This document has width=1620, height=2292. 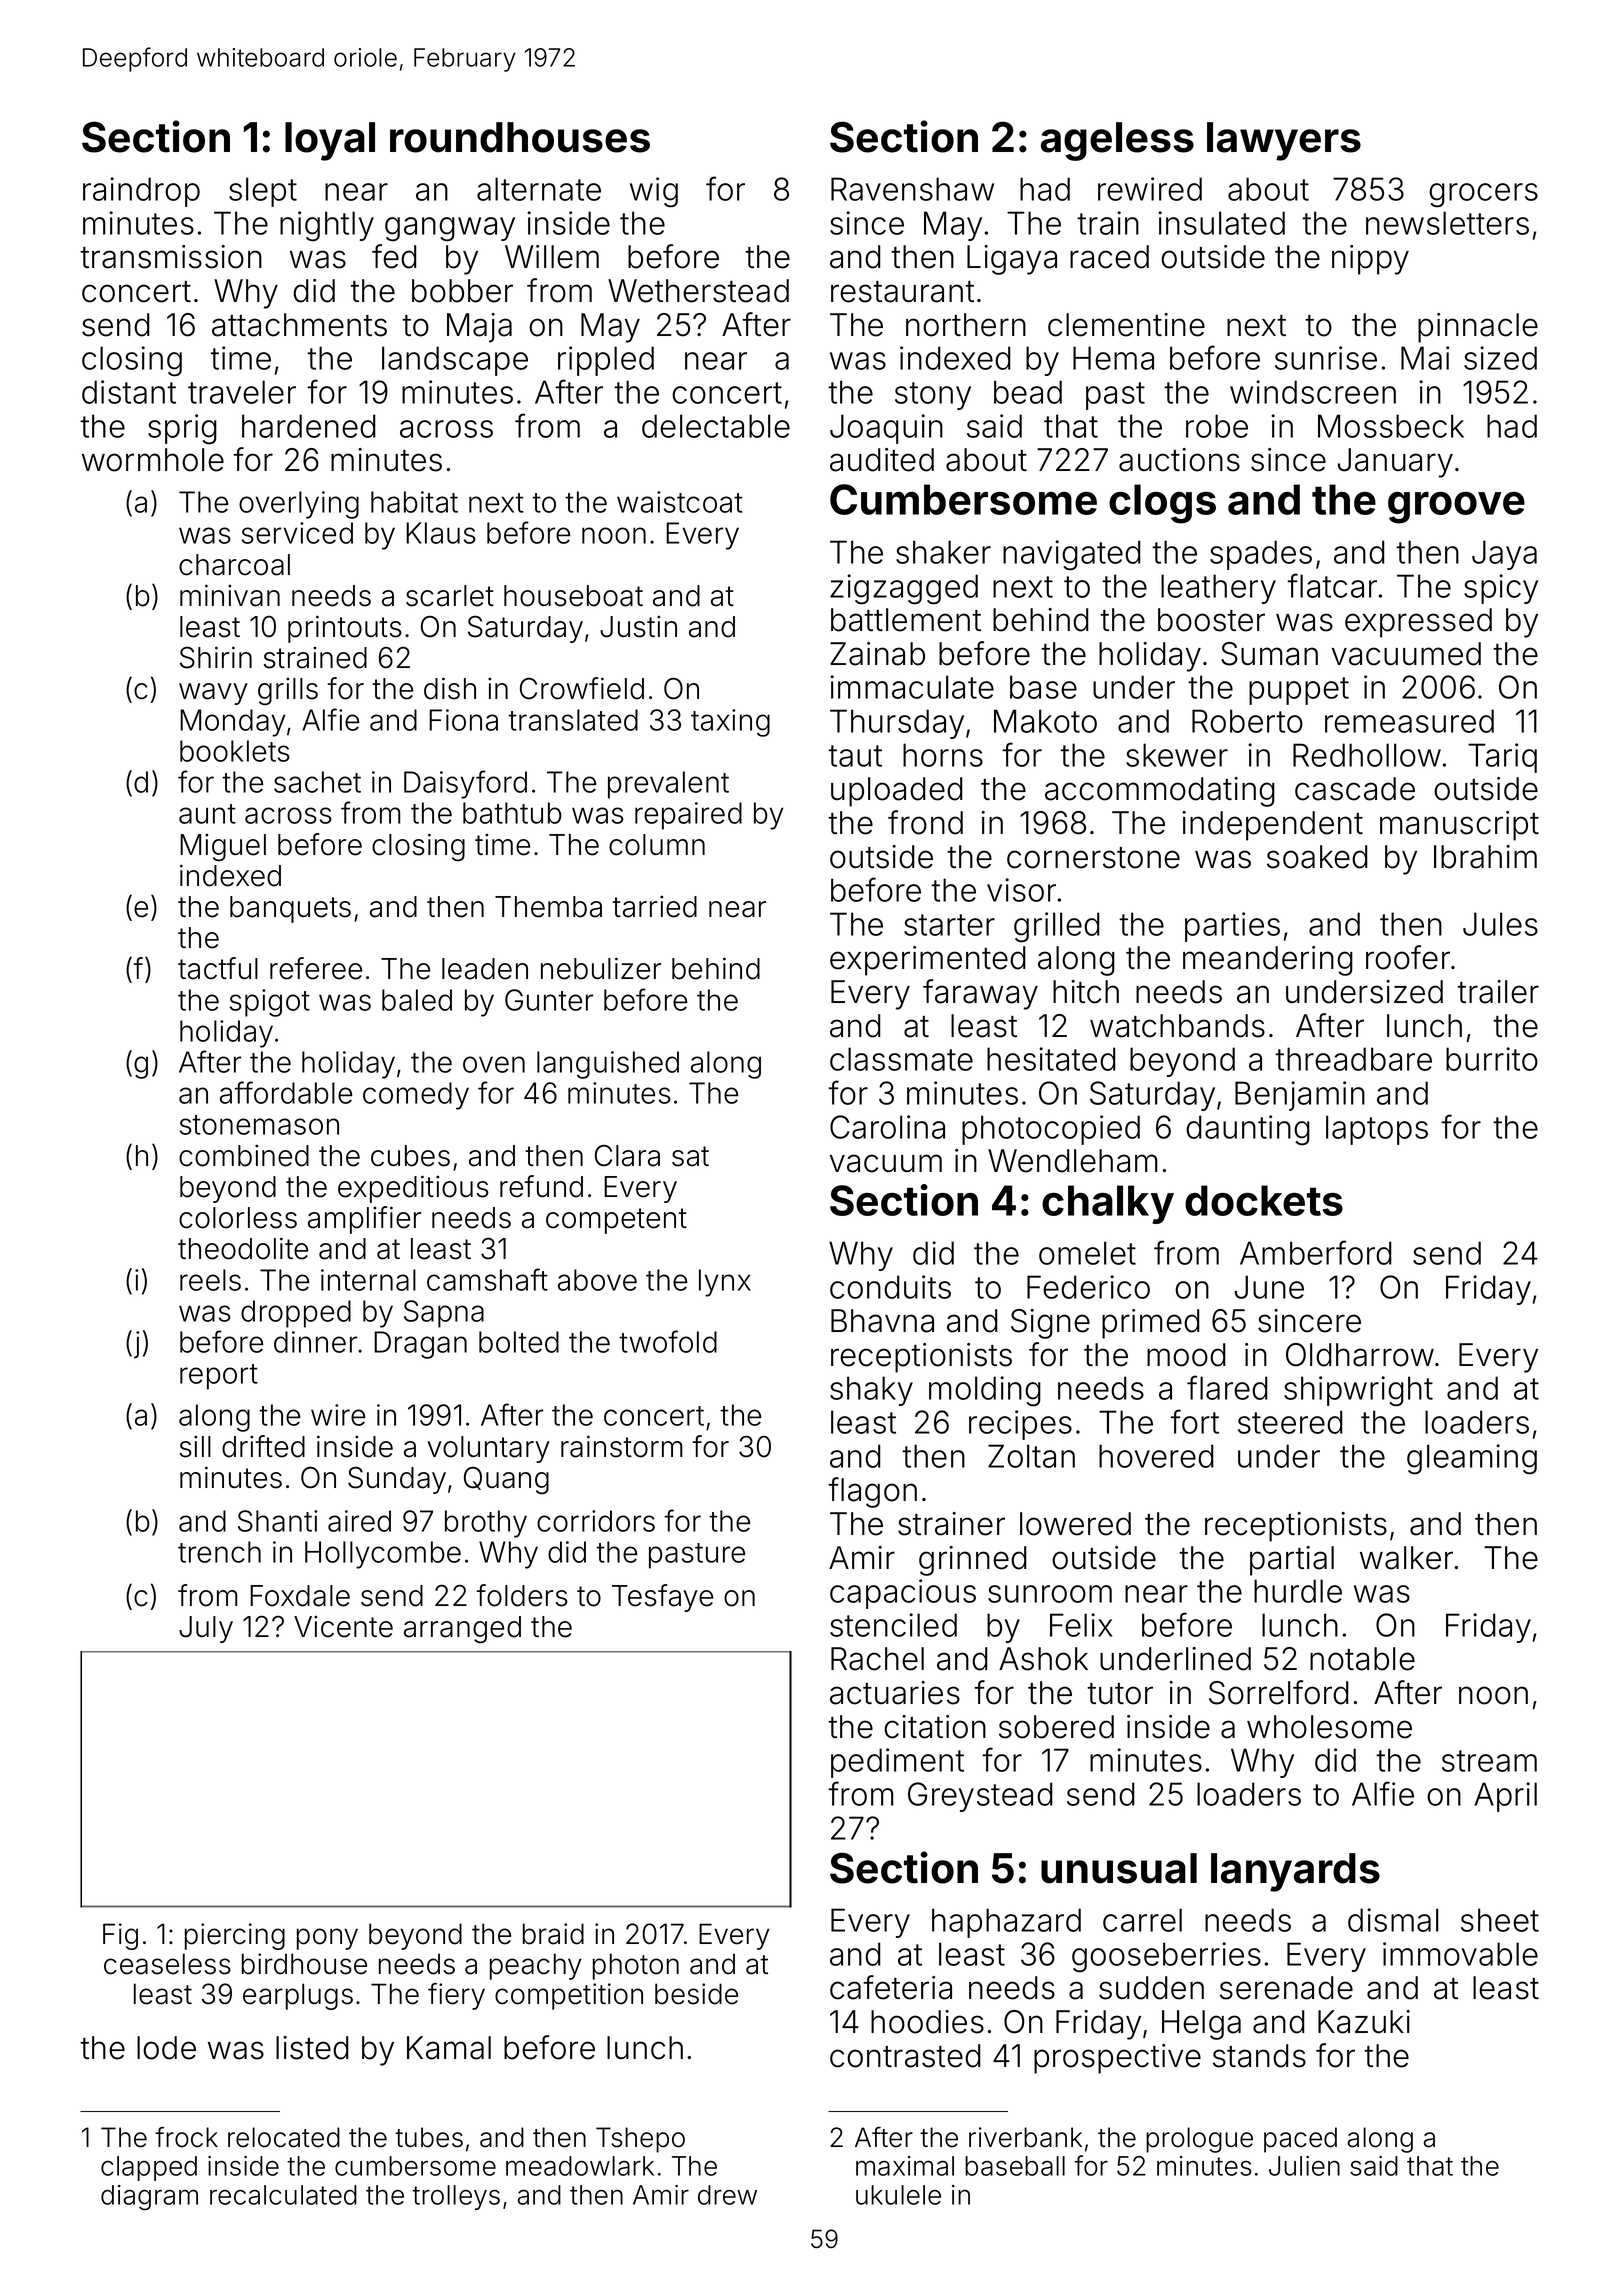 What do you see at coordinates (456, 1996) in the document?
I see `fiery` at bounding box center [456, 1996].
